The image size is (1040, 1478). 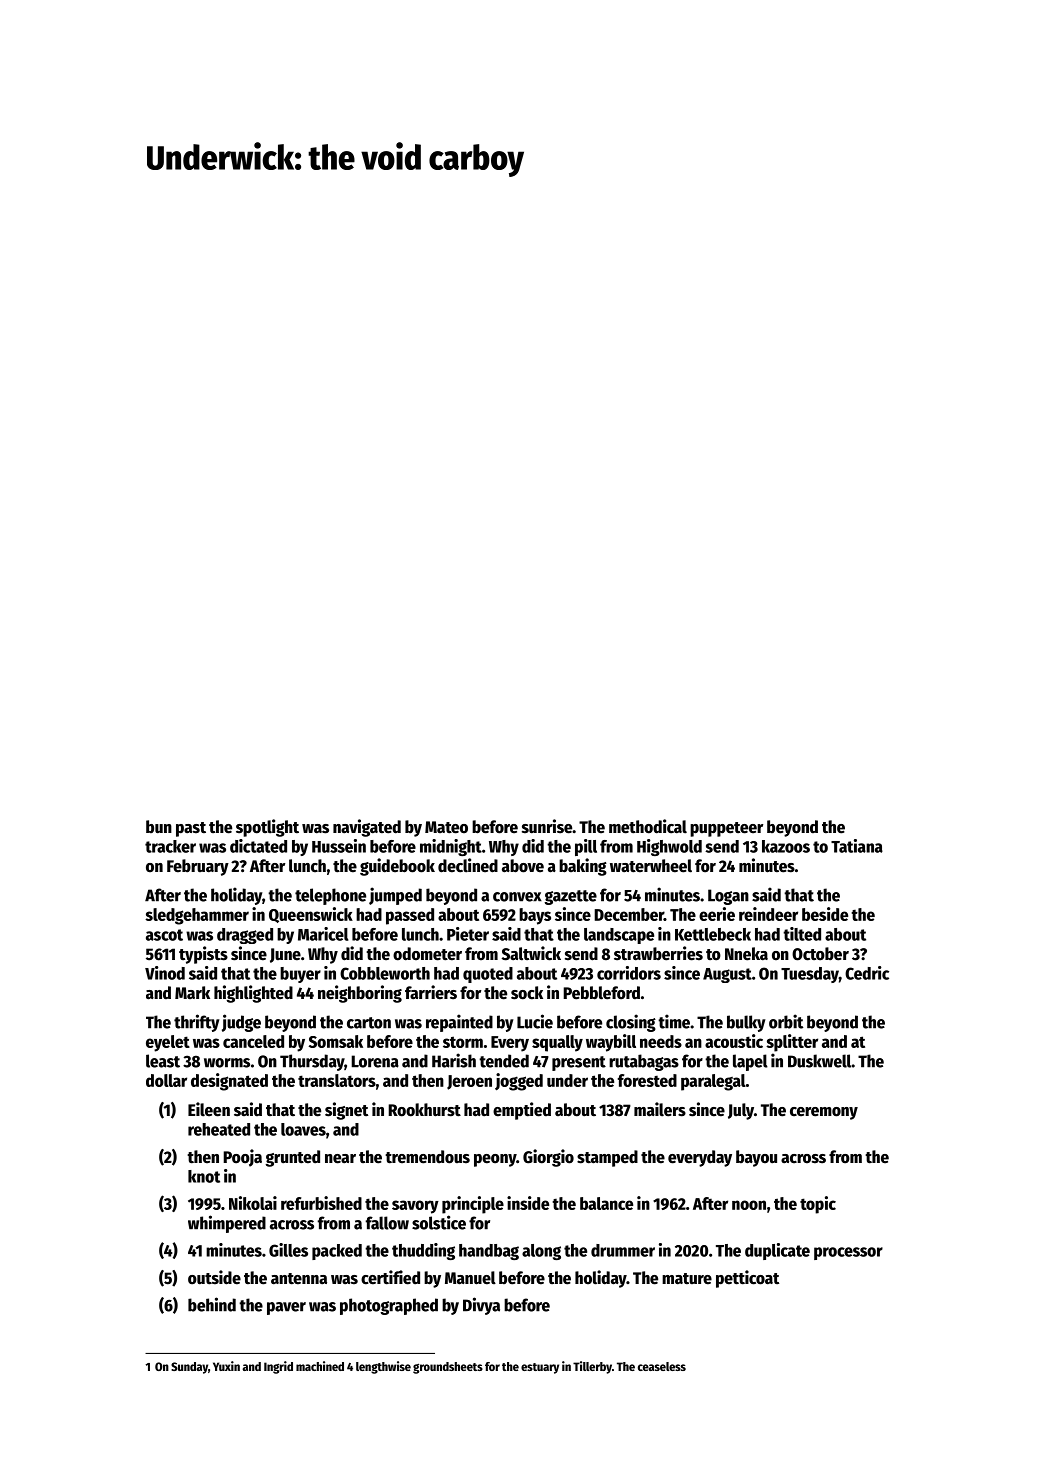 What do you see at coordinates (819, 1061) in the image?
I see `Duskwell` at bounding box center [819, 1061].
